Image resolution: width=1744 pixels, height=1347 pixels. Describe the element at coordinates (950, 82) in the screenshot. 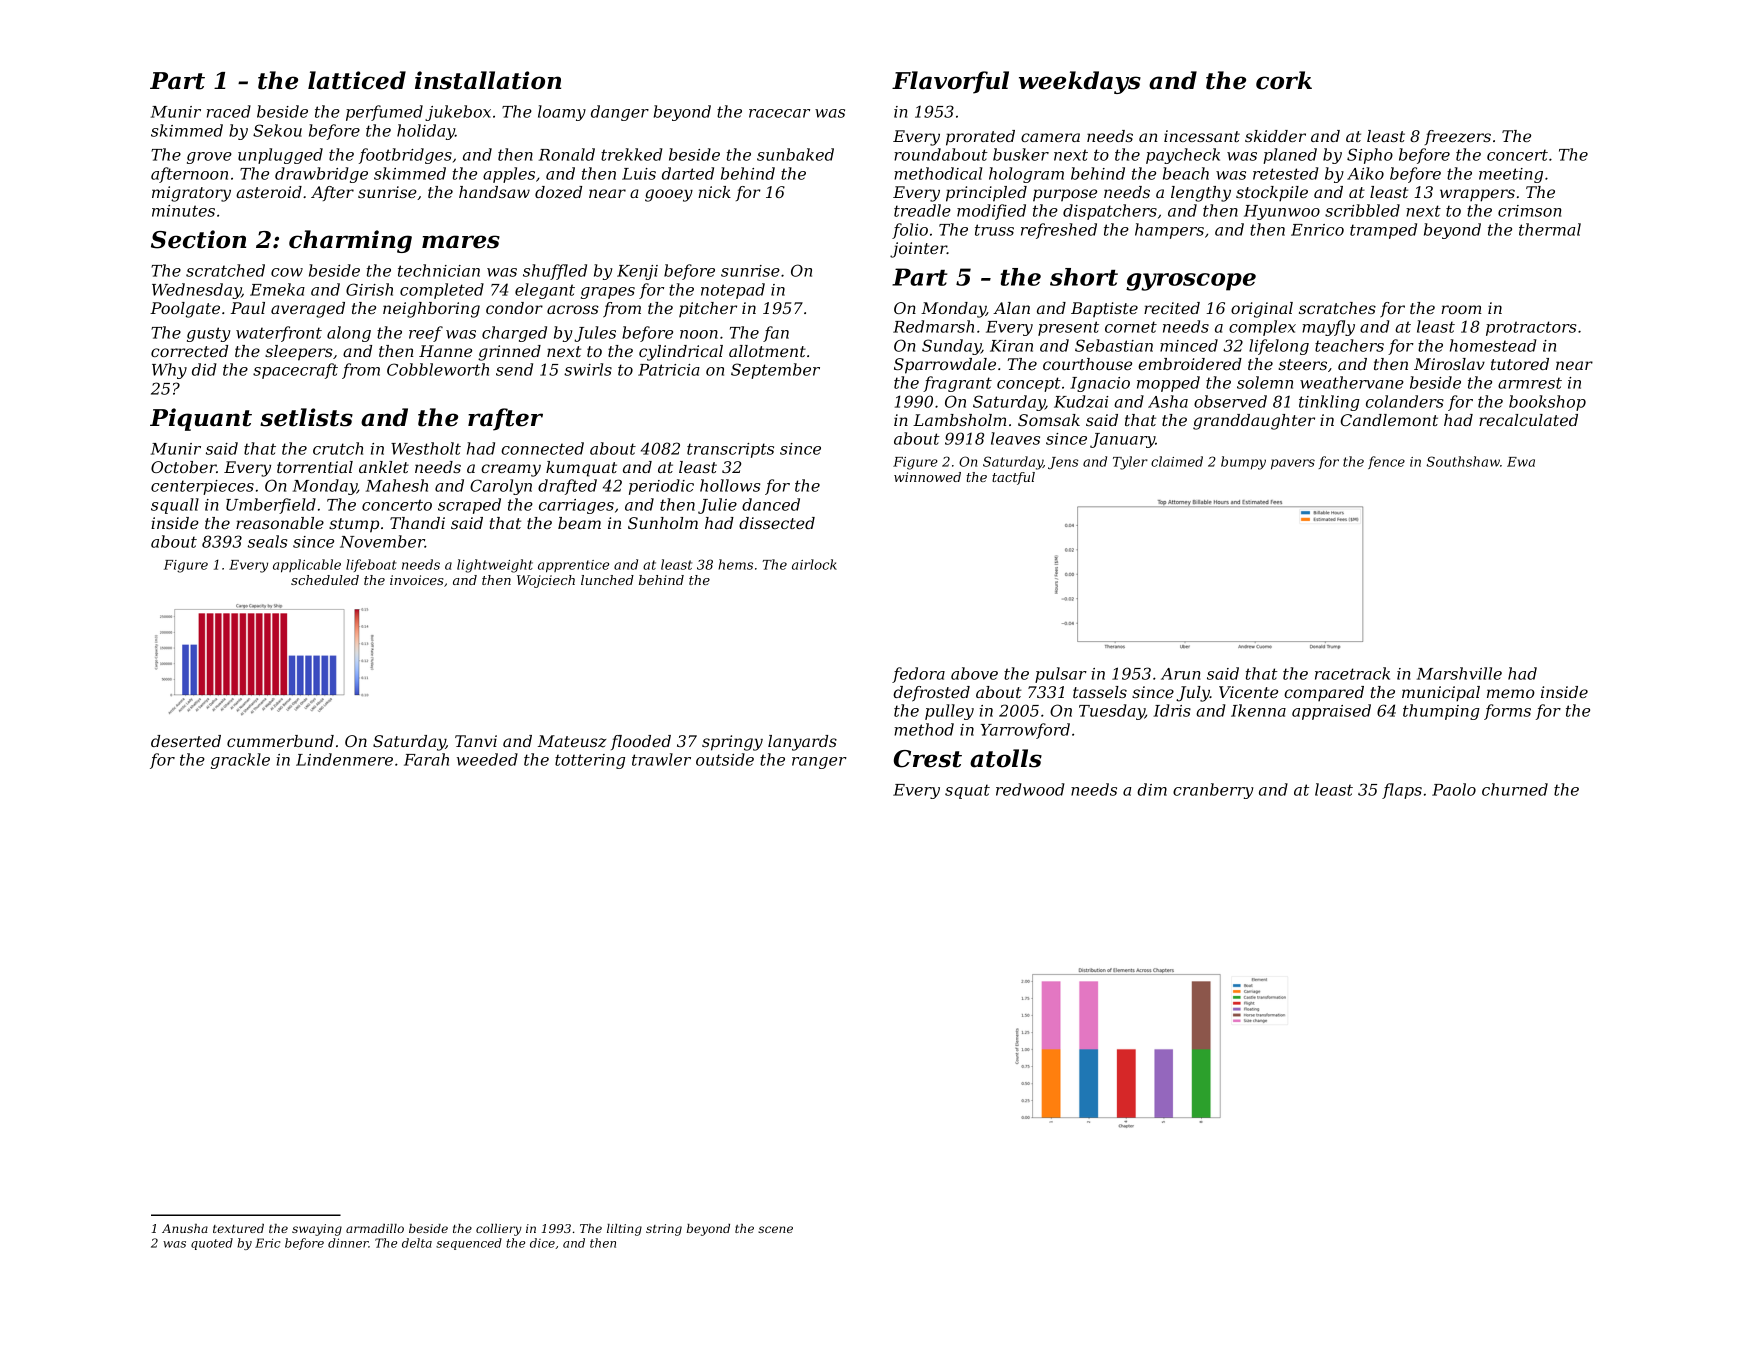

I see `Flavorful` at that location.
